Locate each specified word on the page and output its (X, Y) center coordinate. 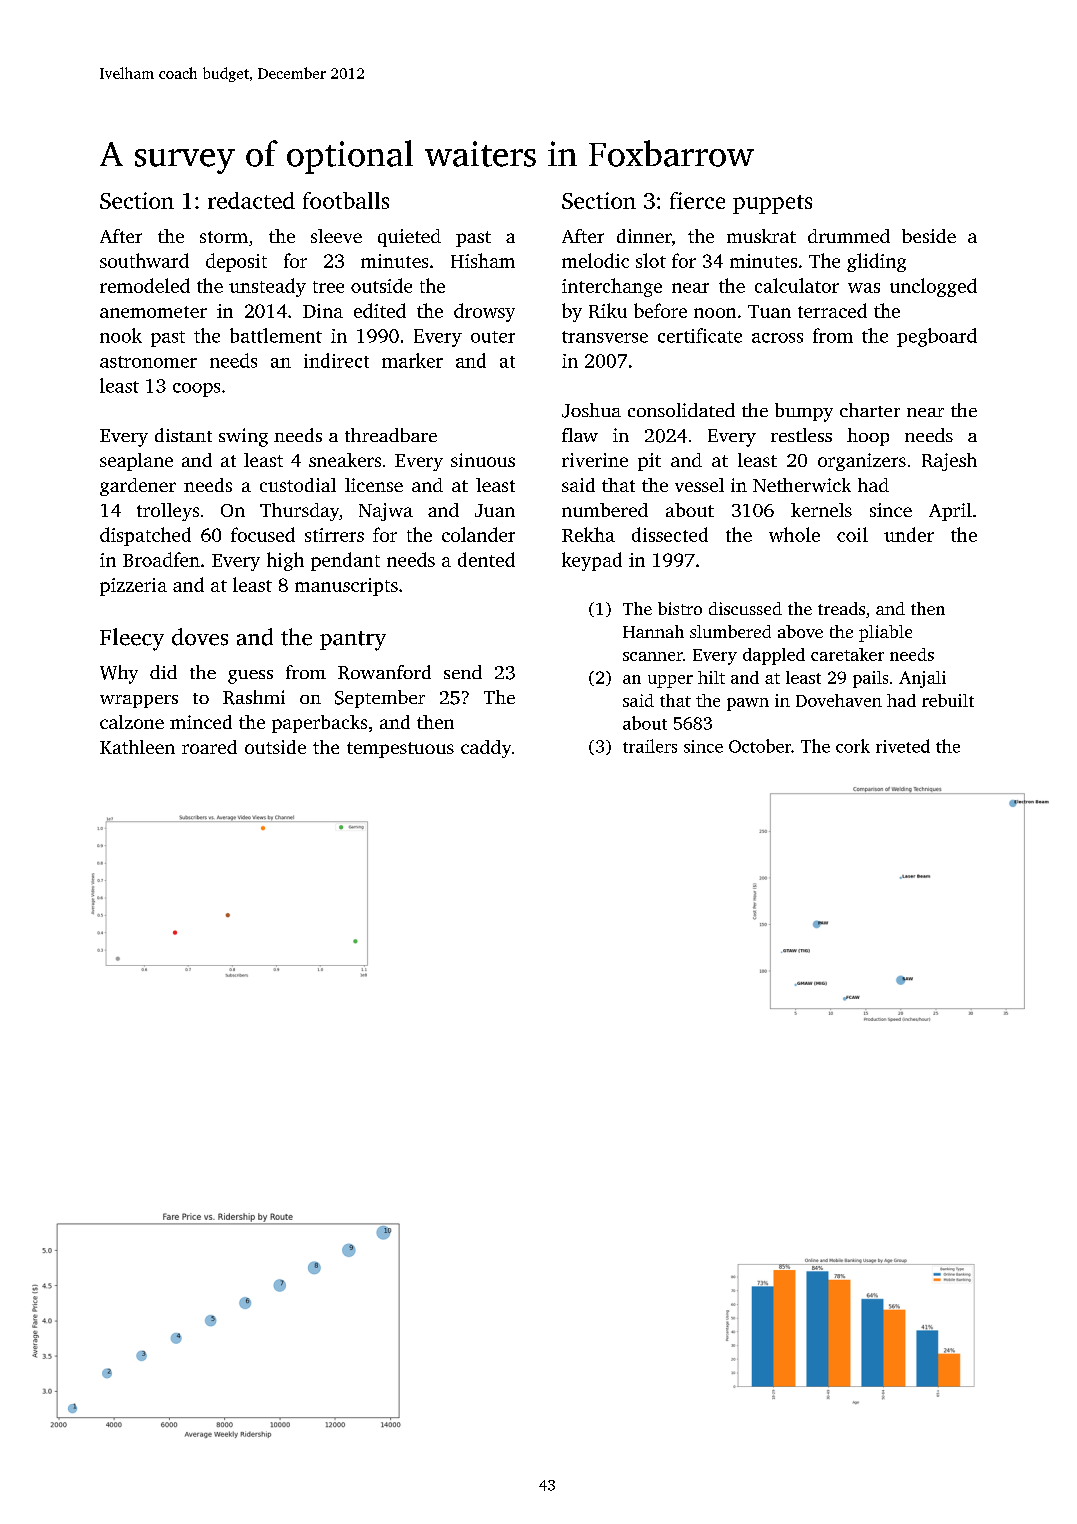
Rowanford (384, 672)
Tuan (769, 311)
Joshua (591, 410)
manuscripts (346, 587)
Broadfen (161, 559)
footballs (346, 200)
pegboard (937, 337)
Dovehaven (839, 700)
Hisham (483, 260)
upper (670, 681)
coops (196, 390)
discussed (745, 608)
